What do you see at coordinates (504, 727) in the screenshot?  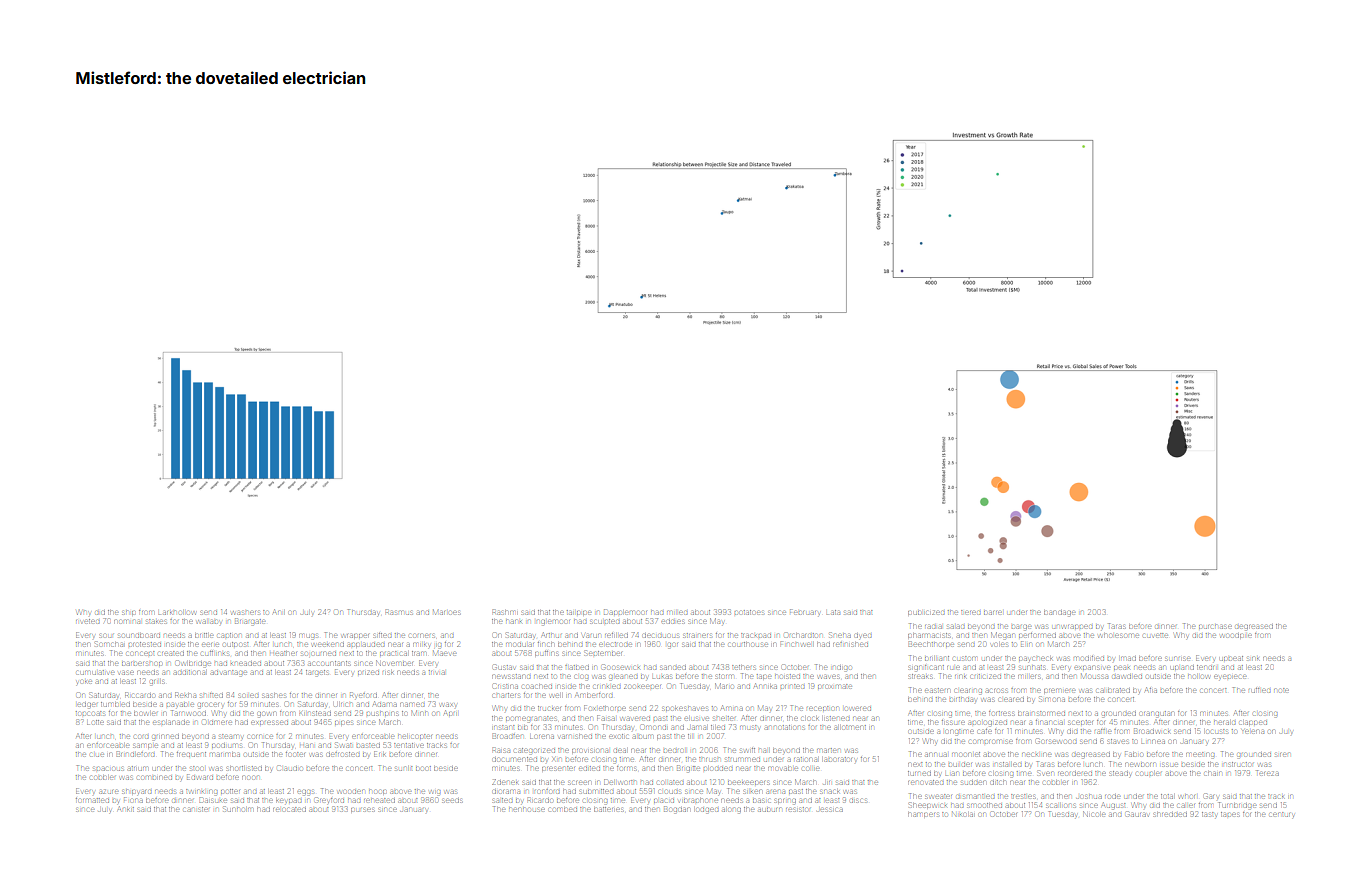 I see `instant` at bounding box center [504, 727].
